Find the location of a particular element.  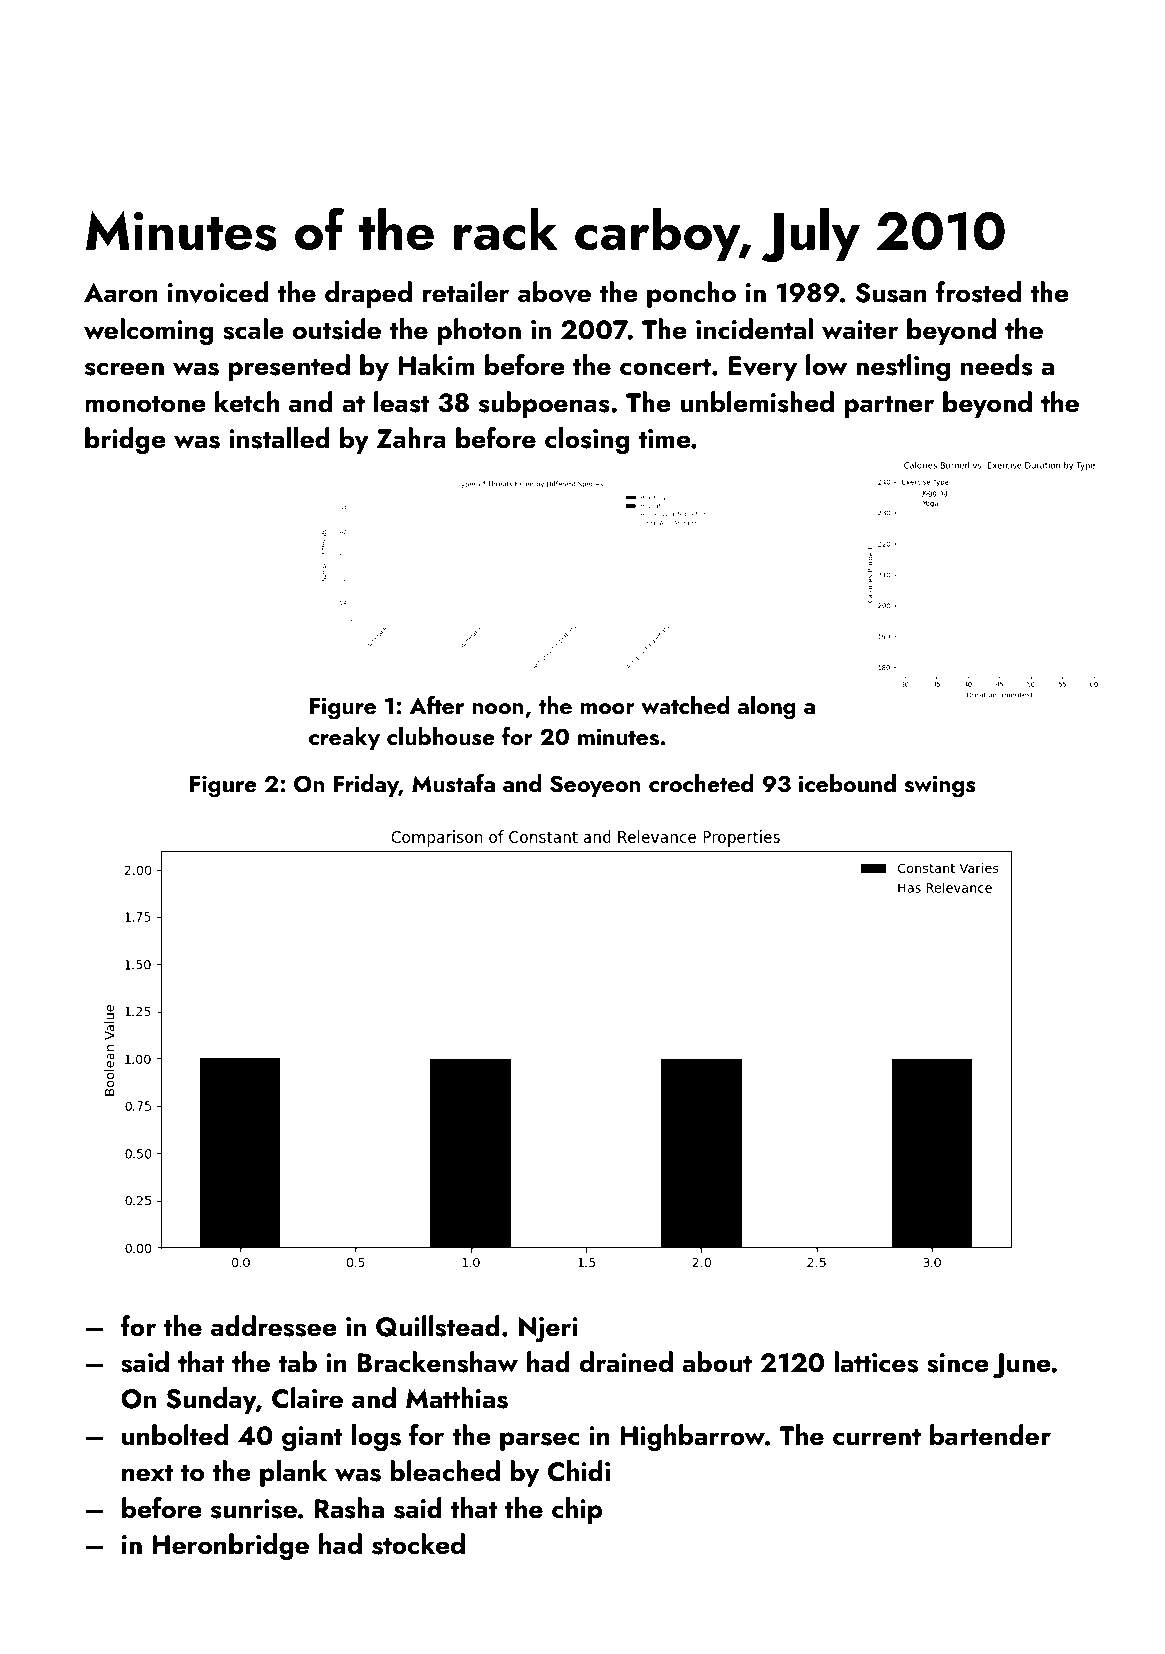

partner is located at coordinates (889, 406).
